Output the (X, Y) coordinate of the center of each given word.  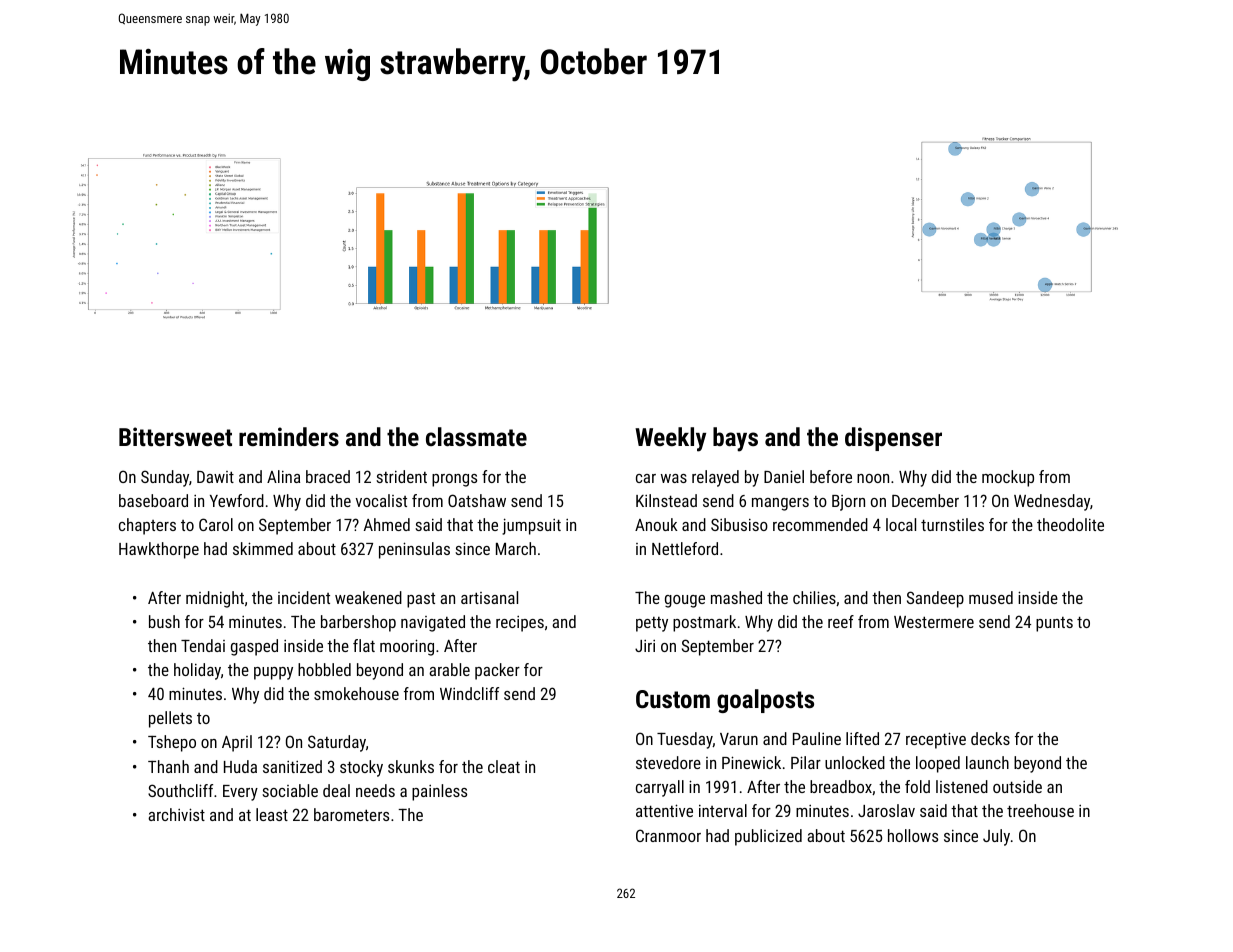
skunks (411, 766)
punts (1054, 624)
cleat (504, 766)
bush (164, 621)
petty (652, 624)
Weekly (670, 439)
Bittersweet (175, 436)
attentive (664, 810)
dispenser (893, 439)
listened (962, 786)
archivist (176, 814)
